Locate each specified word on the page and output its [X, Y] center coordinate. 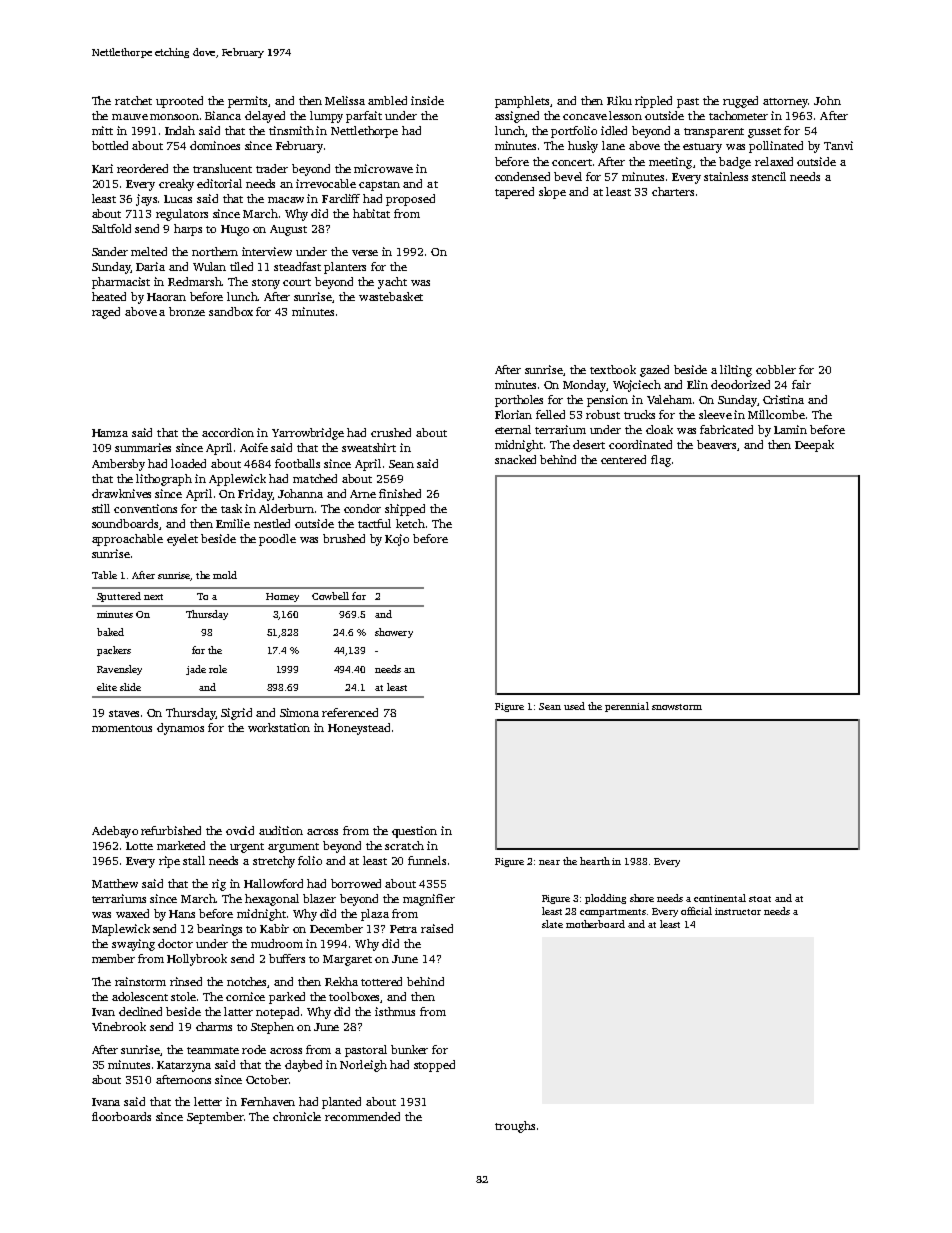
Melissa [345, 100]
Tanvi [838, 145]
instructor [738, 911]
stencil [769, 176]
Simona [299, 712]
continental [720, 898]
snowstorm [677, 707]
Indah [180, 130]
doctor [175, 943]
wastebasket [391, 296]
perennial [627, 707]
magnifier [429, 900]
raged [106, 313]
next [153, 597]
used [574, 706]
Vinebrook [119, 1026]
